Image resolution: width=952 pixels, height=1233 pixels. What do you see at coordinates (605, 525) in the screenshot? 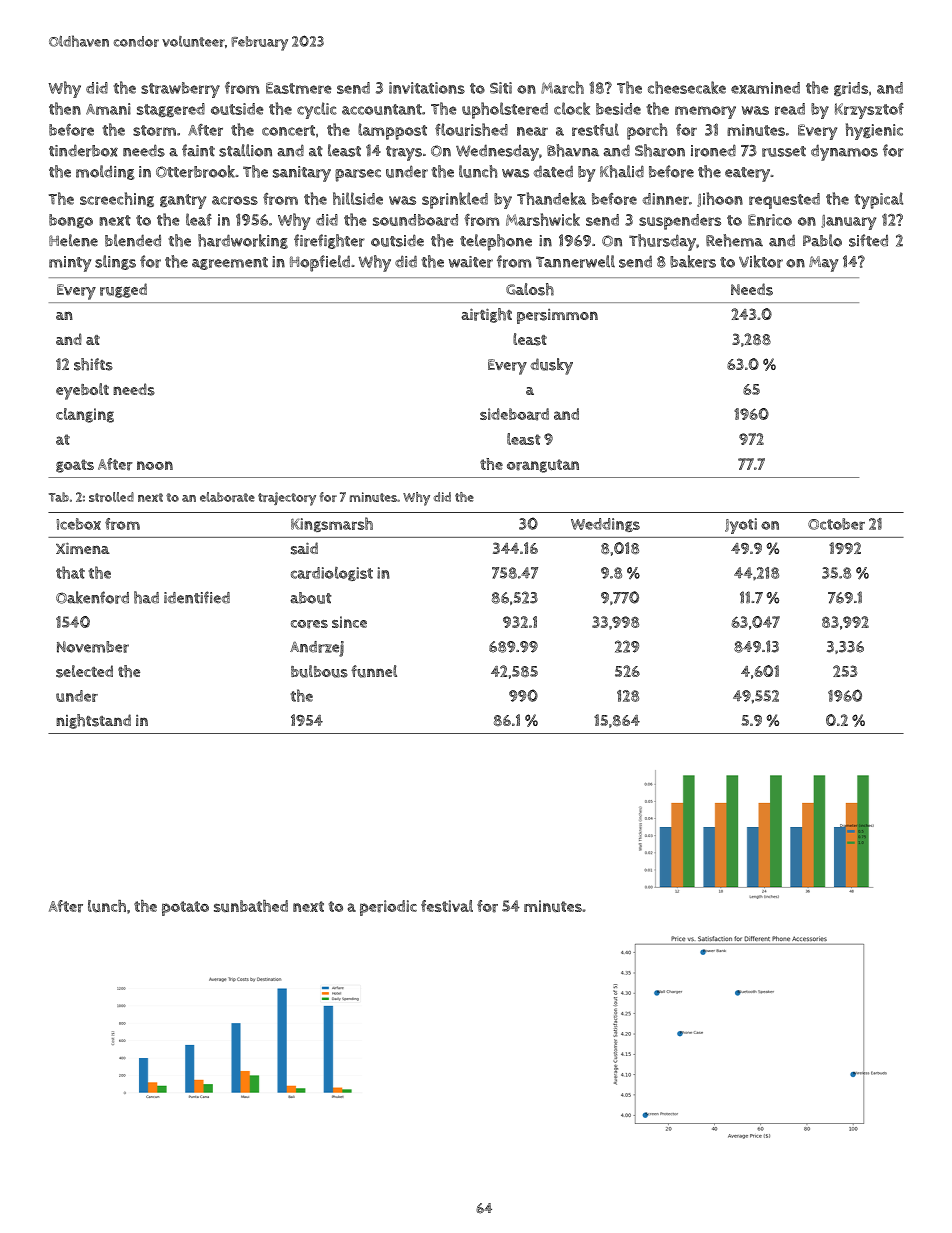
I see `Weddings` at bounding box center [605, 525].
